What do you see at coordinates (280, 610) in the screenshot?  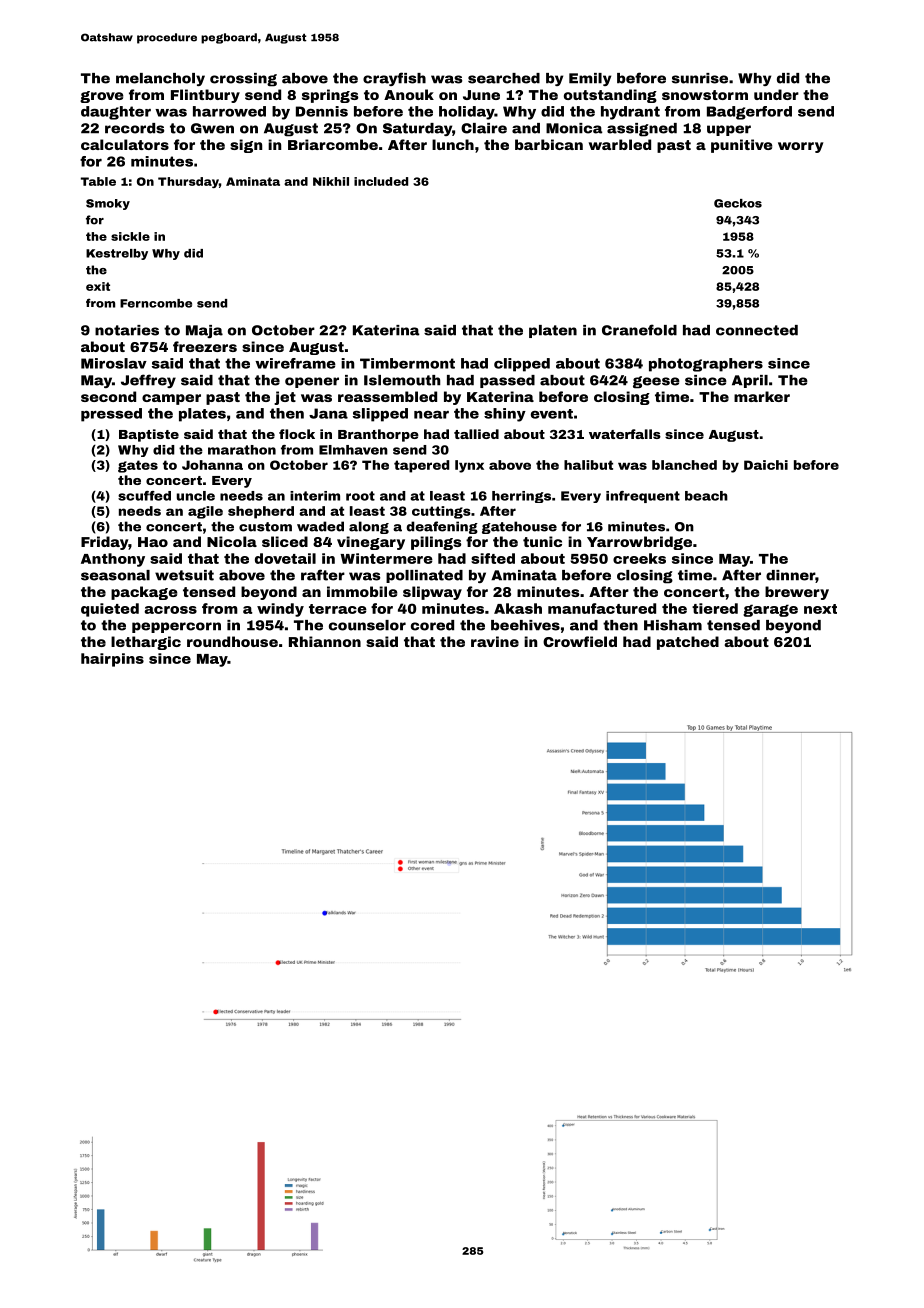 I see `windy` at bounding box center [280, 610].
